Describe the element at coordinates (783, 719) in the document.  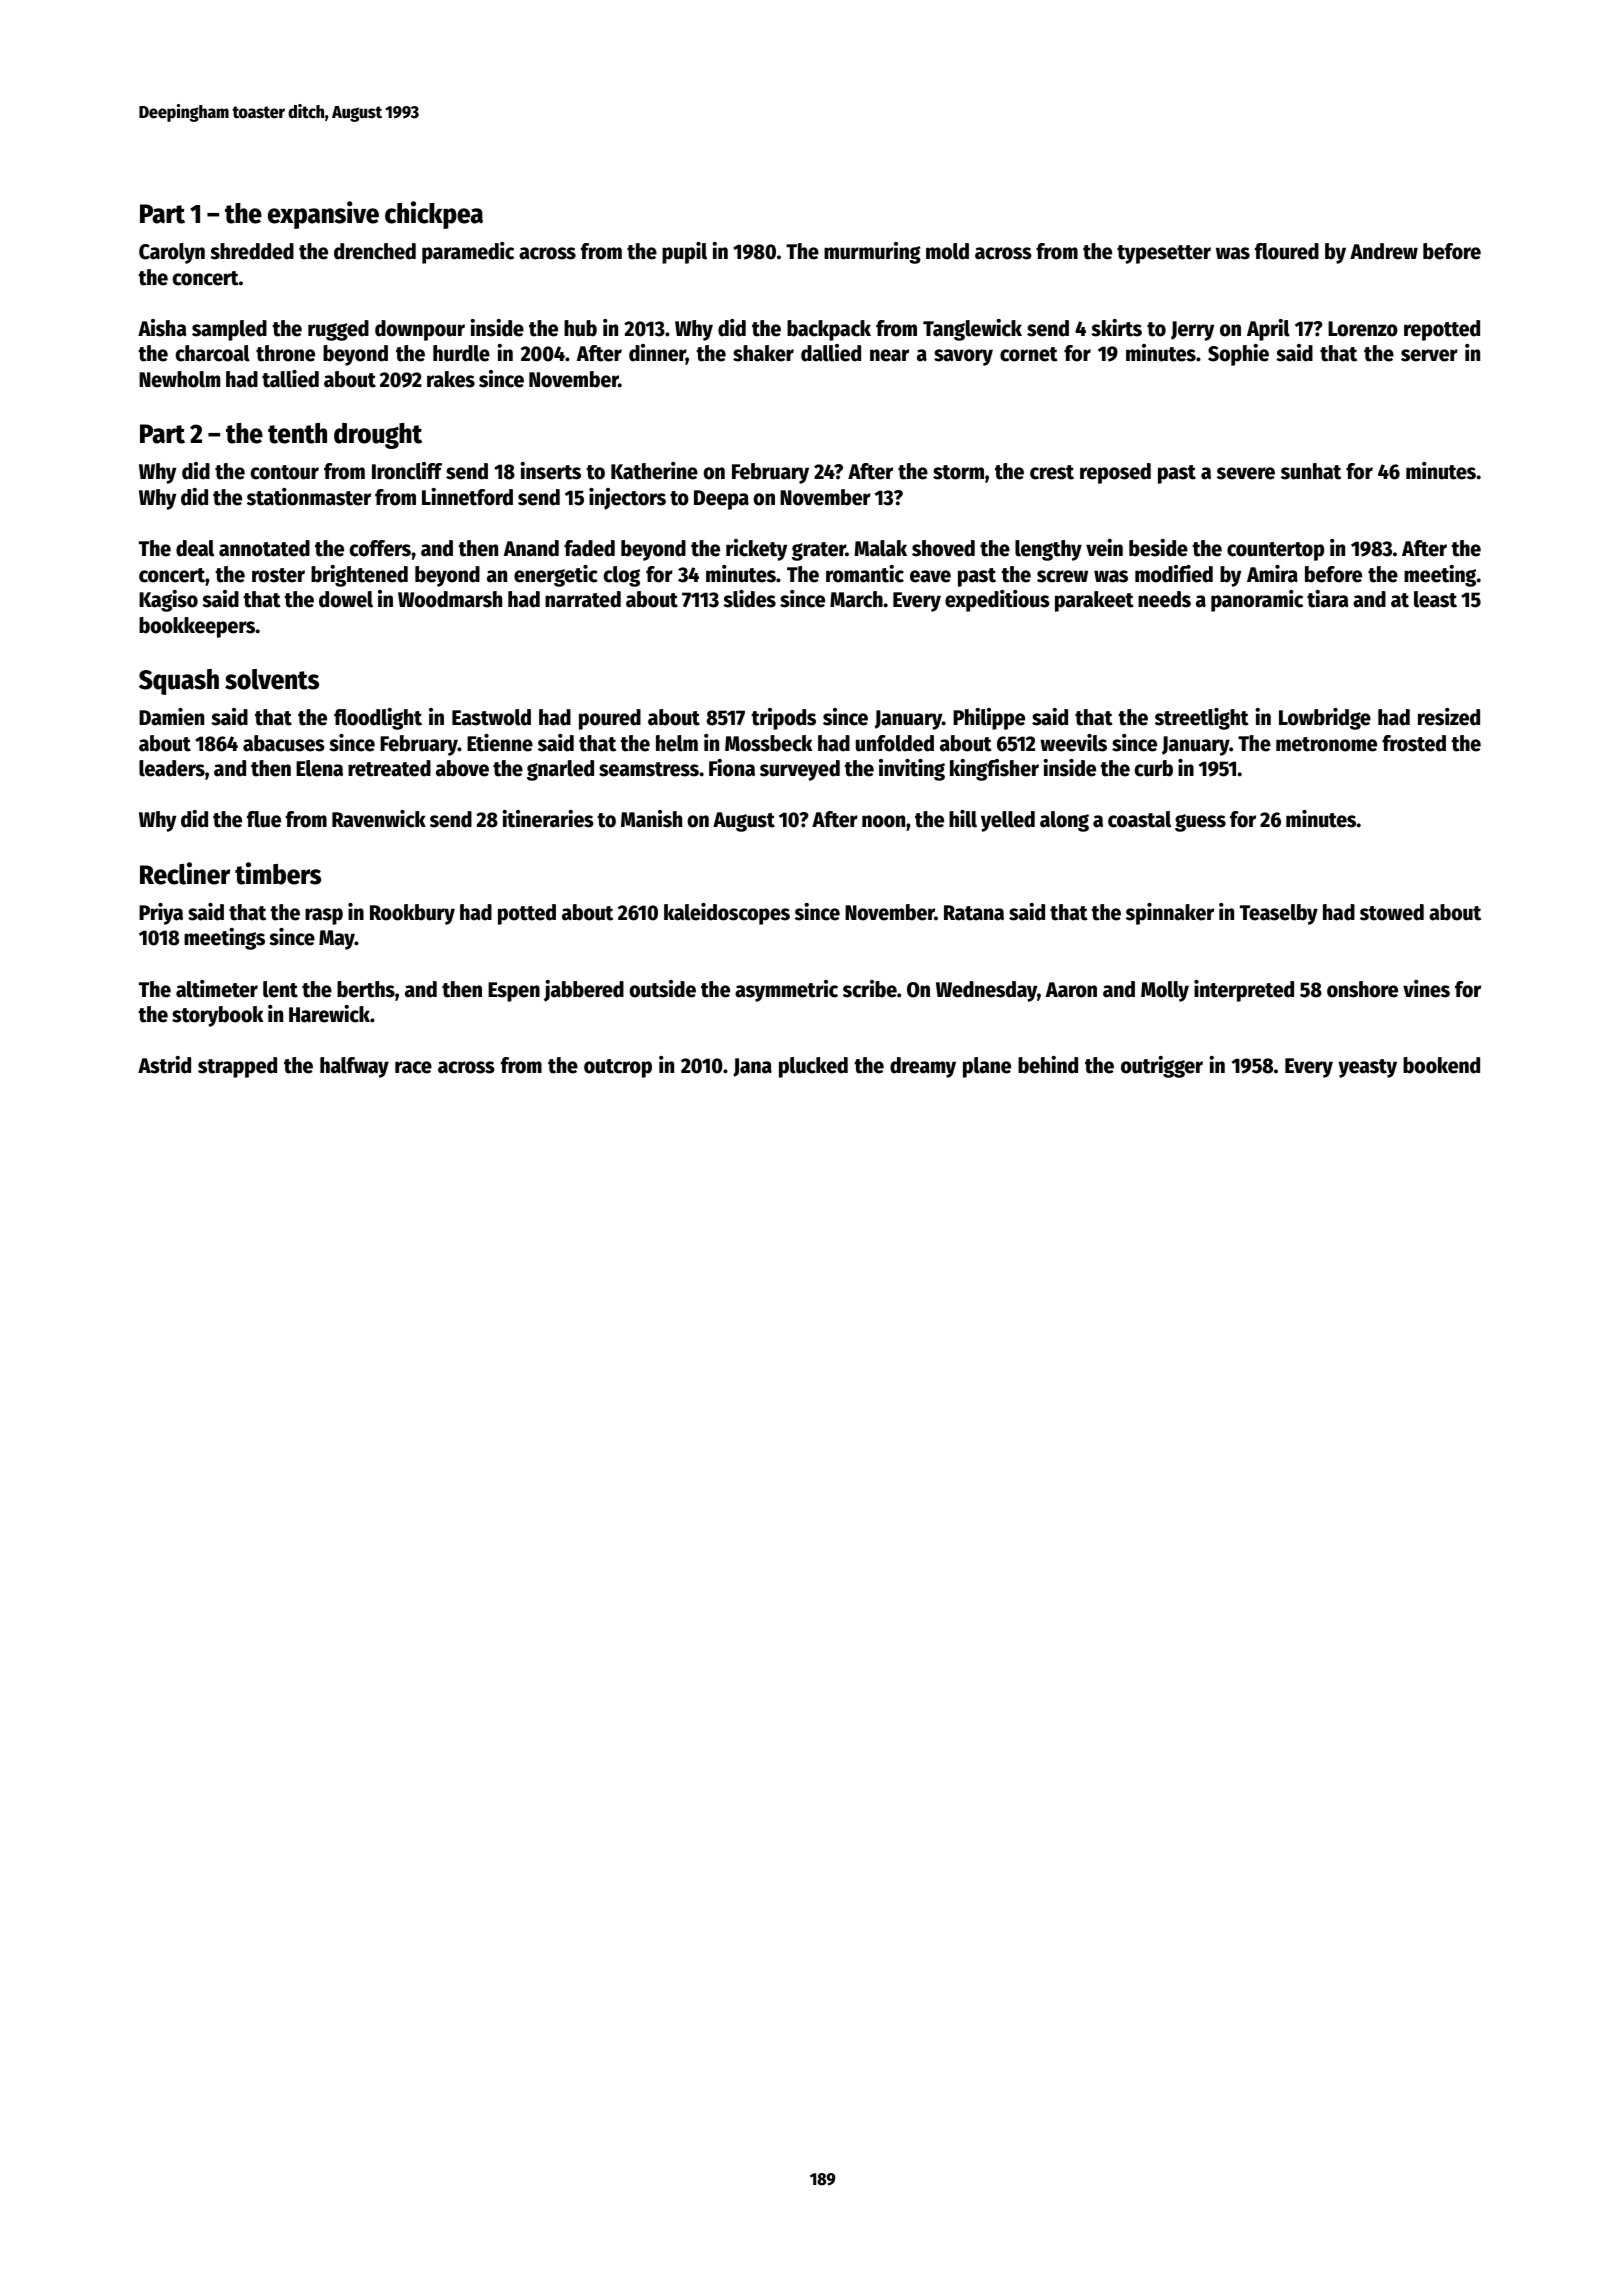
I see `tripods` at that location.
